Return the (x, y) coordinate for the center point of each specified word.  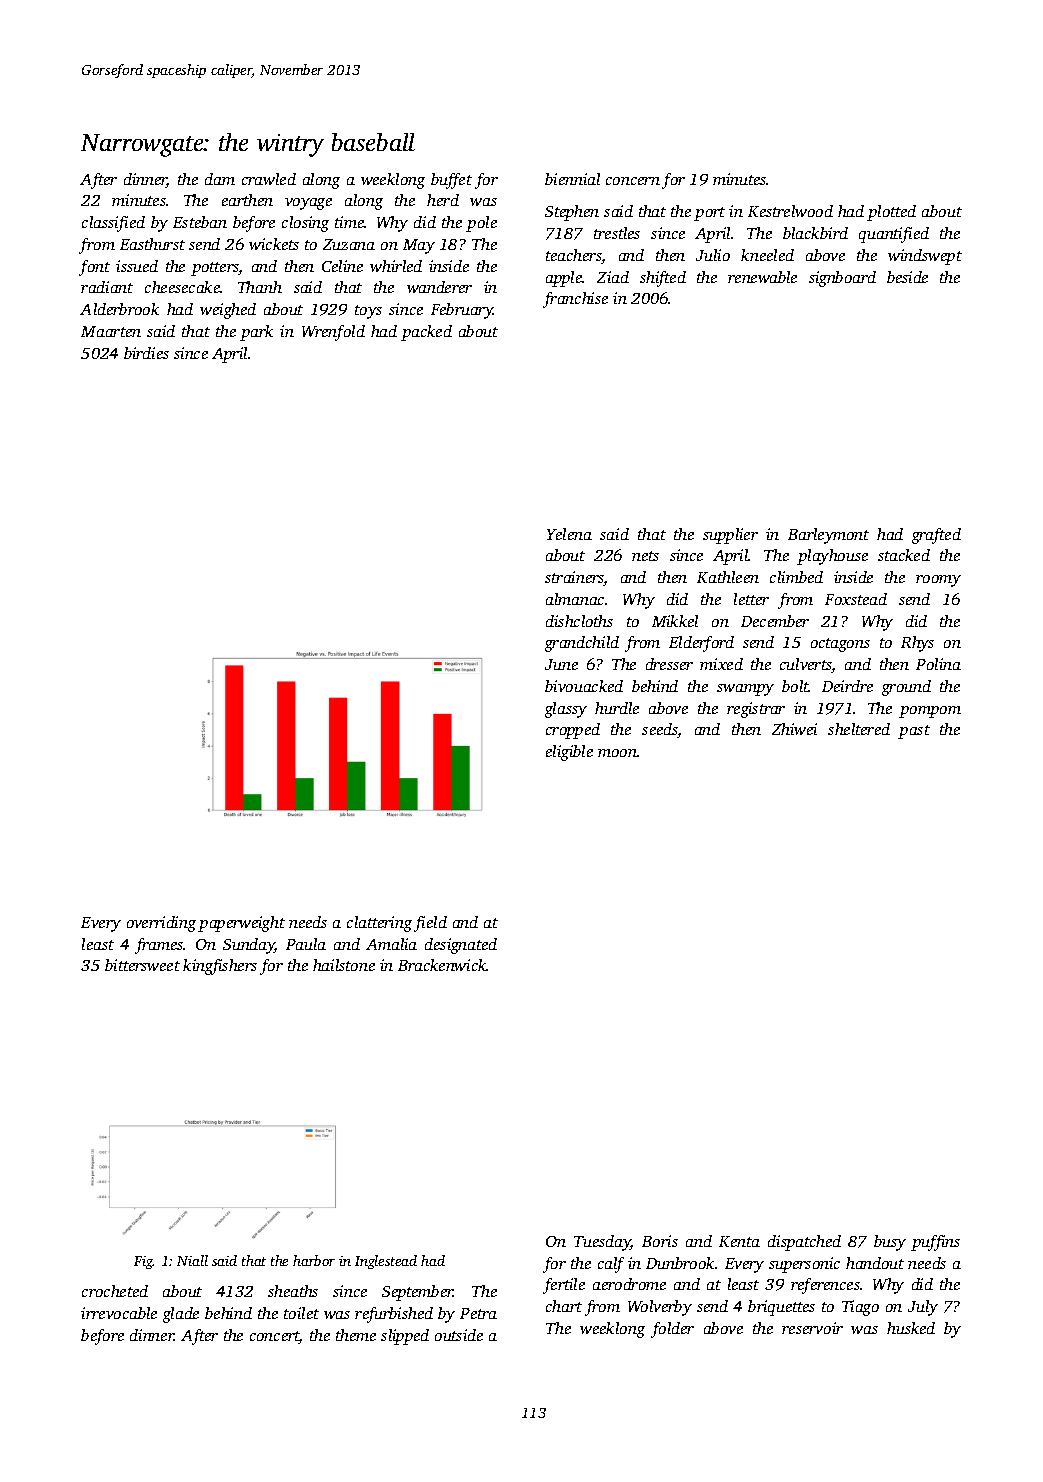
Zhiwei (794, 729)
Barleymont (828, 536)
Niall (192, 1260)
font (94, 268)
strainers (574, 578)
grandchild (582, 644)
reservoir (812, 1328)
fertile (564, 1286)
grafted (936, 536)
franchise (575, 300)
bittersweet (142, 965)
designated (461, 946)
